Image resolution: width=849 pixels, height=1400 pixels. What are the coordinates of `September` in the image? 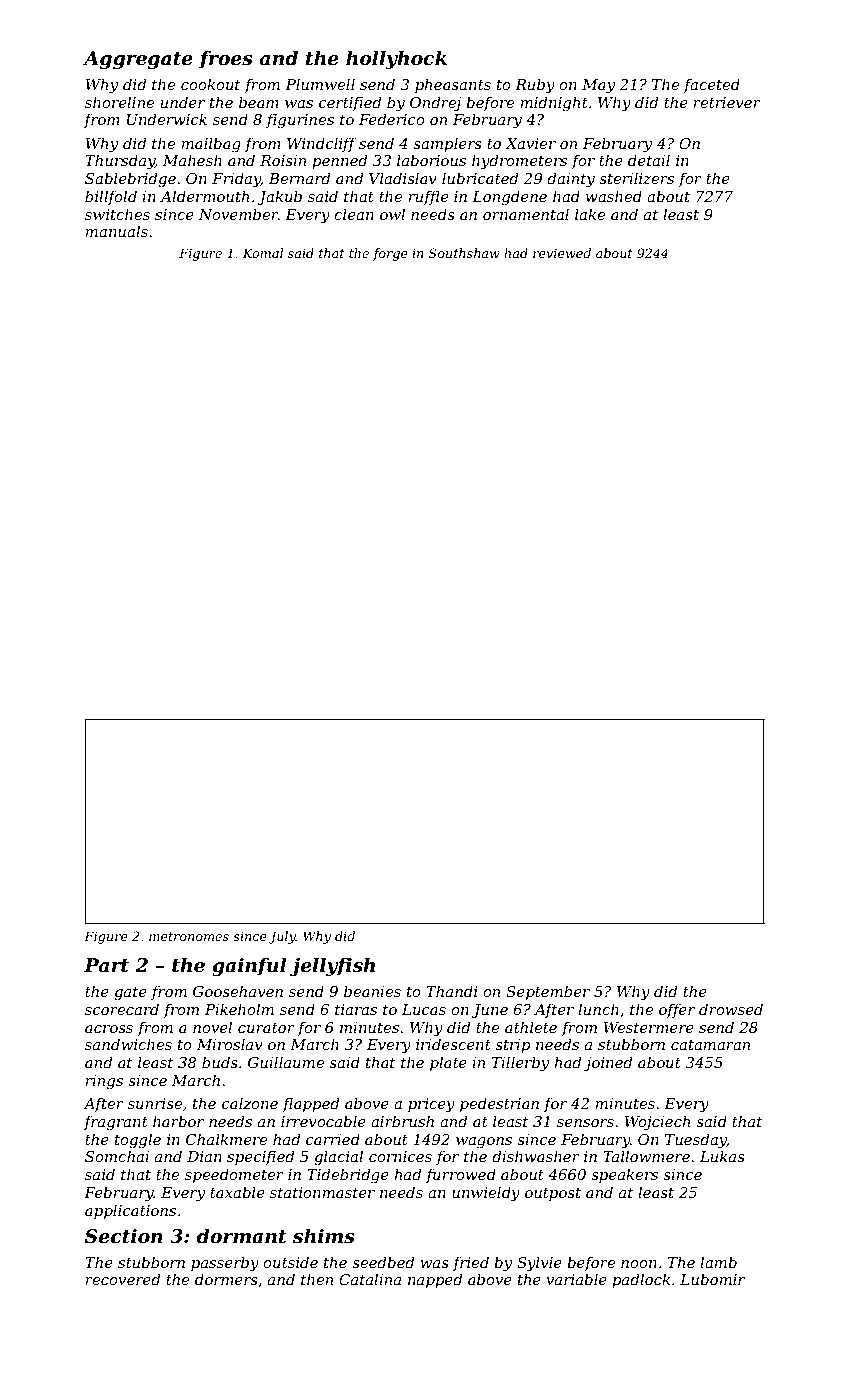 It's located at (548, 992).
